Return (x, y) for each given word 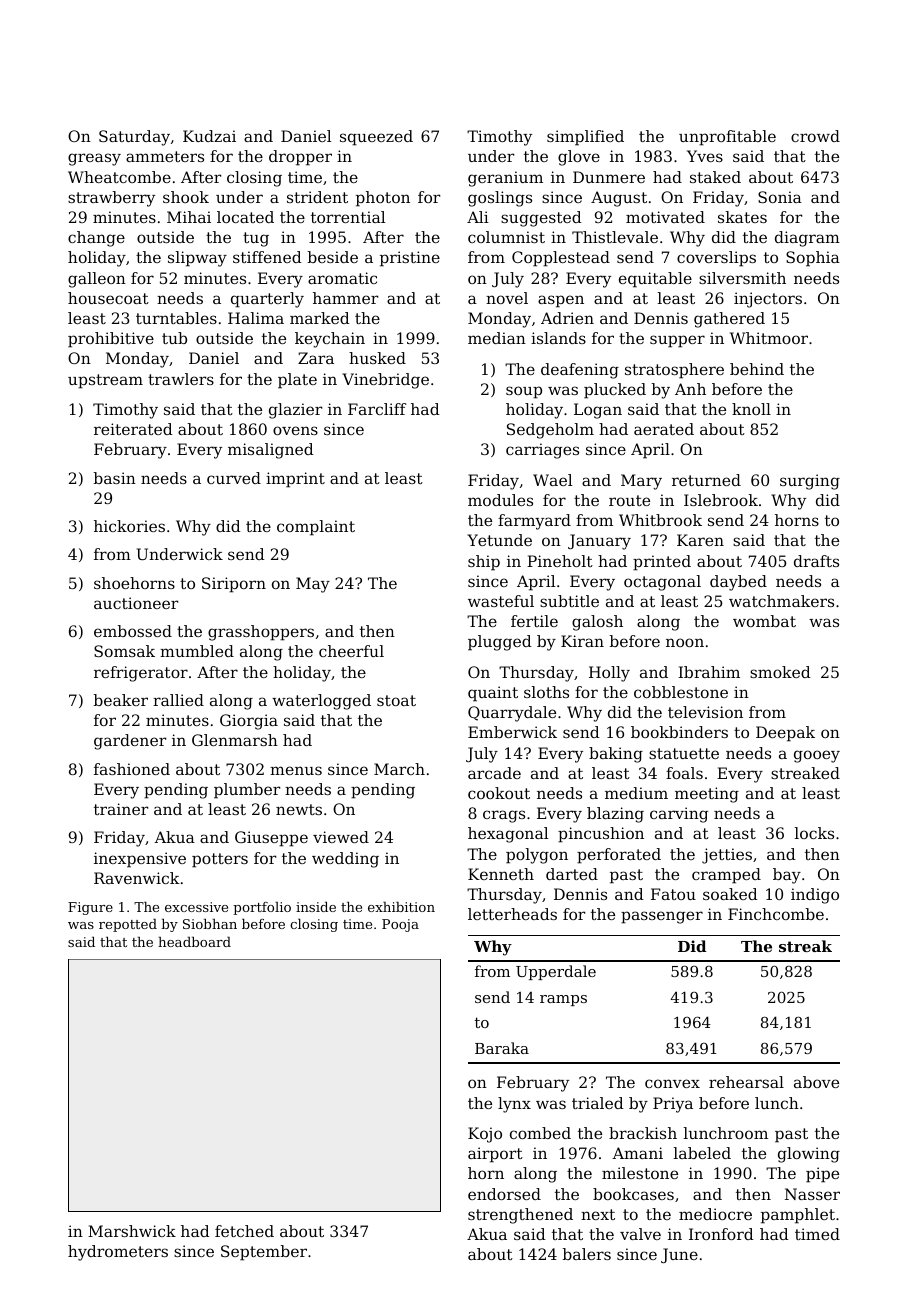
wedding (345, 860)
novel (507, 298)
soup (524, 392)
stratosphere (674, 371)
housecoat (108, 298)
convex (672, 1083)
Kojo (485, 1135)
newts (299, 809)
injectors (768, 300)
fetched (244, 1231)
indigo (815, 896)
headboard (194, 942)
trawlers (181, 379)
